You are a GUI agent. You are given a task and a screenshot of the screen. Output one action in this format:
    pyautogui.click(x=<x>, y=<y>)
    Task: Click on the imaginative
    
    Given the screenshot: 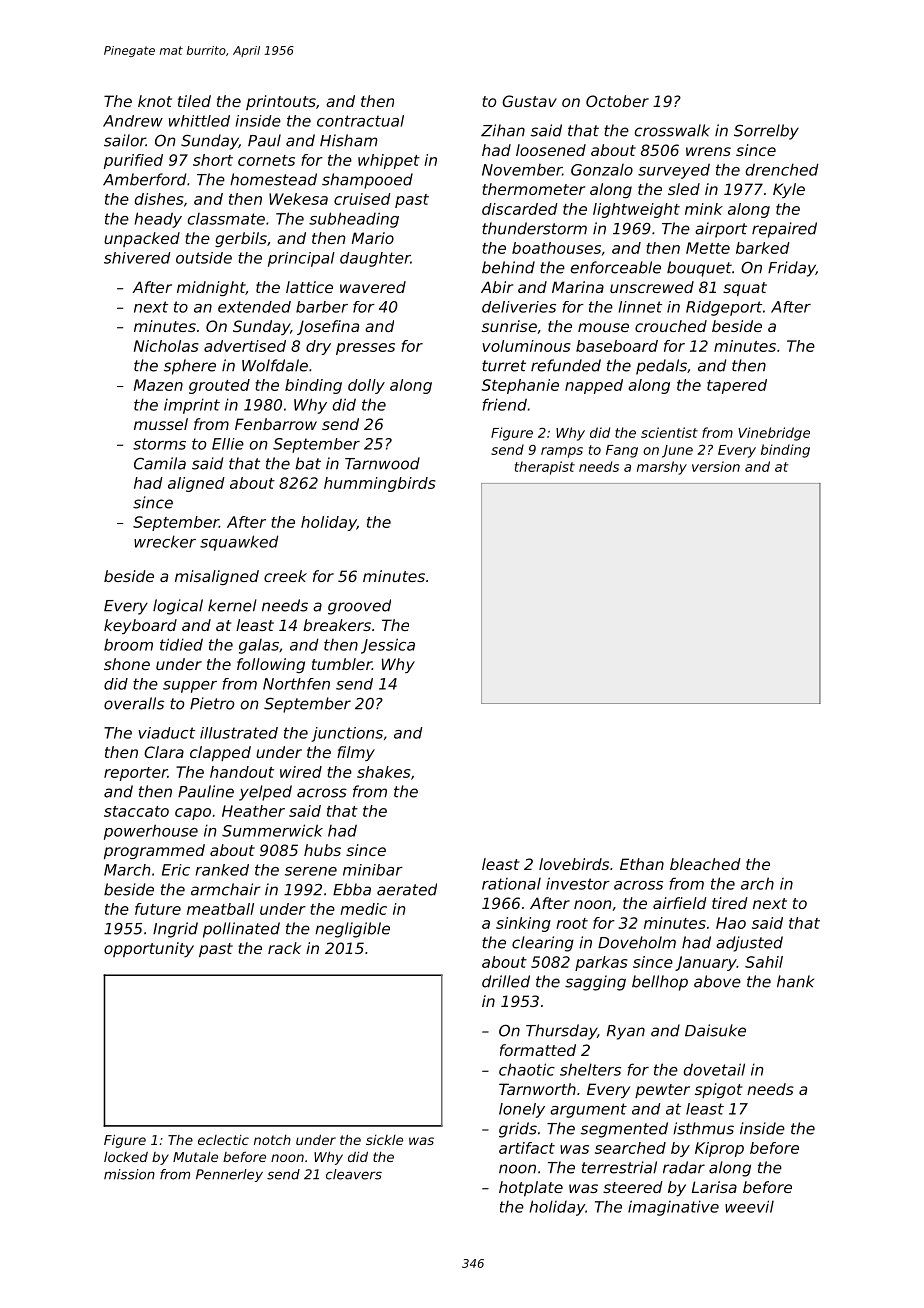 What is the action you would take?
    pyautogui.click(x=673, y=1208)
